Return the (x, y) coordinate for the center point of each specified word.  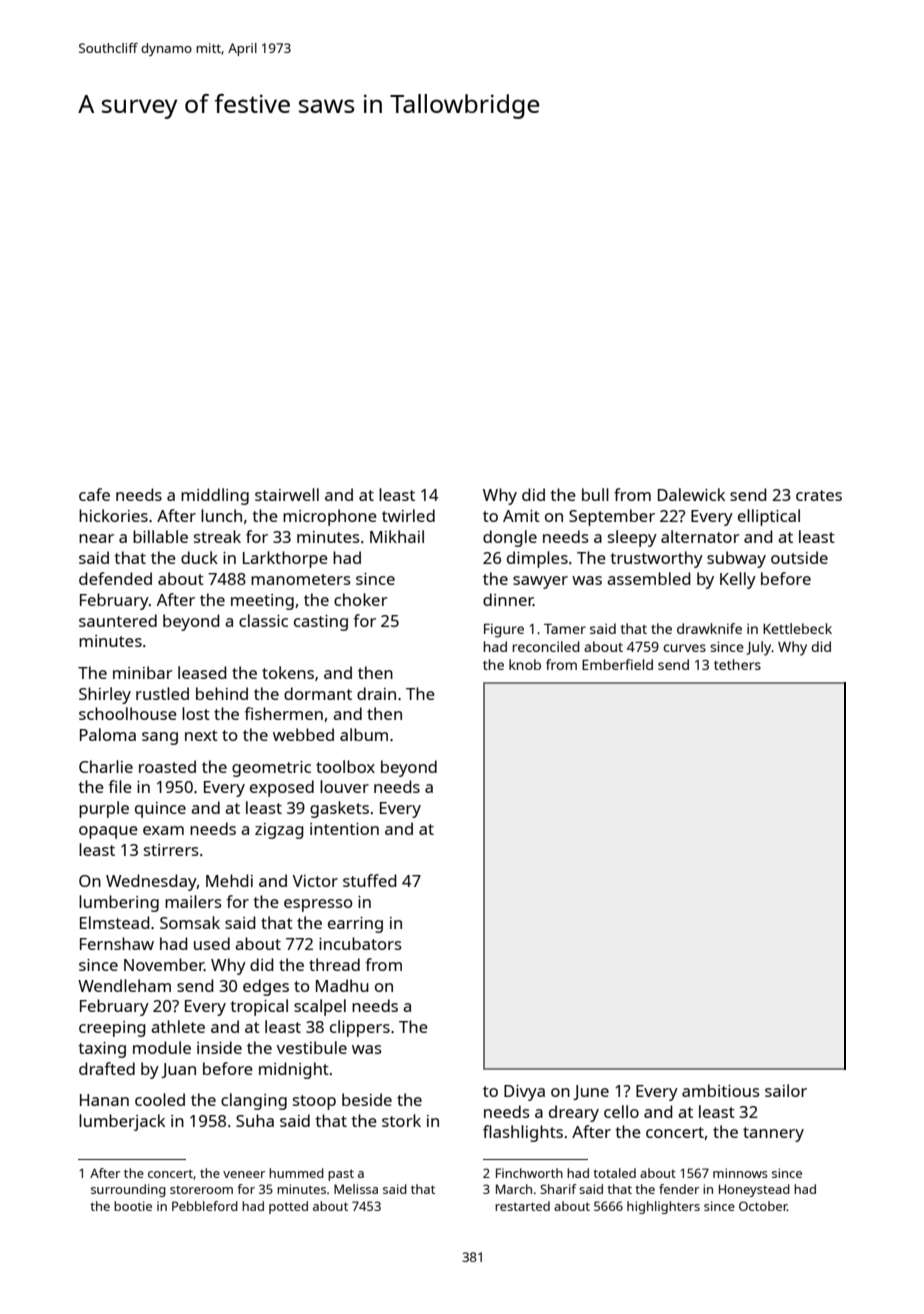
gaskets (339, 809)
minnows (740, 1173)
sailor (786, 1090)
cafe (94, 494)
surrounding (128, 1190)
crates (819, 495)
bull (595, 494)
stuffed (370, 880)
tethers (737, 664)
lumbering (119, 903)
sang (160, 738)
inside (219, 1047)
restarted (522, 1206)
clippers (360, 1028)
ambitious (721, 1090)
